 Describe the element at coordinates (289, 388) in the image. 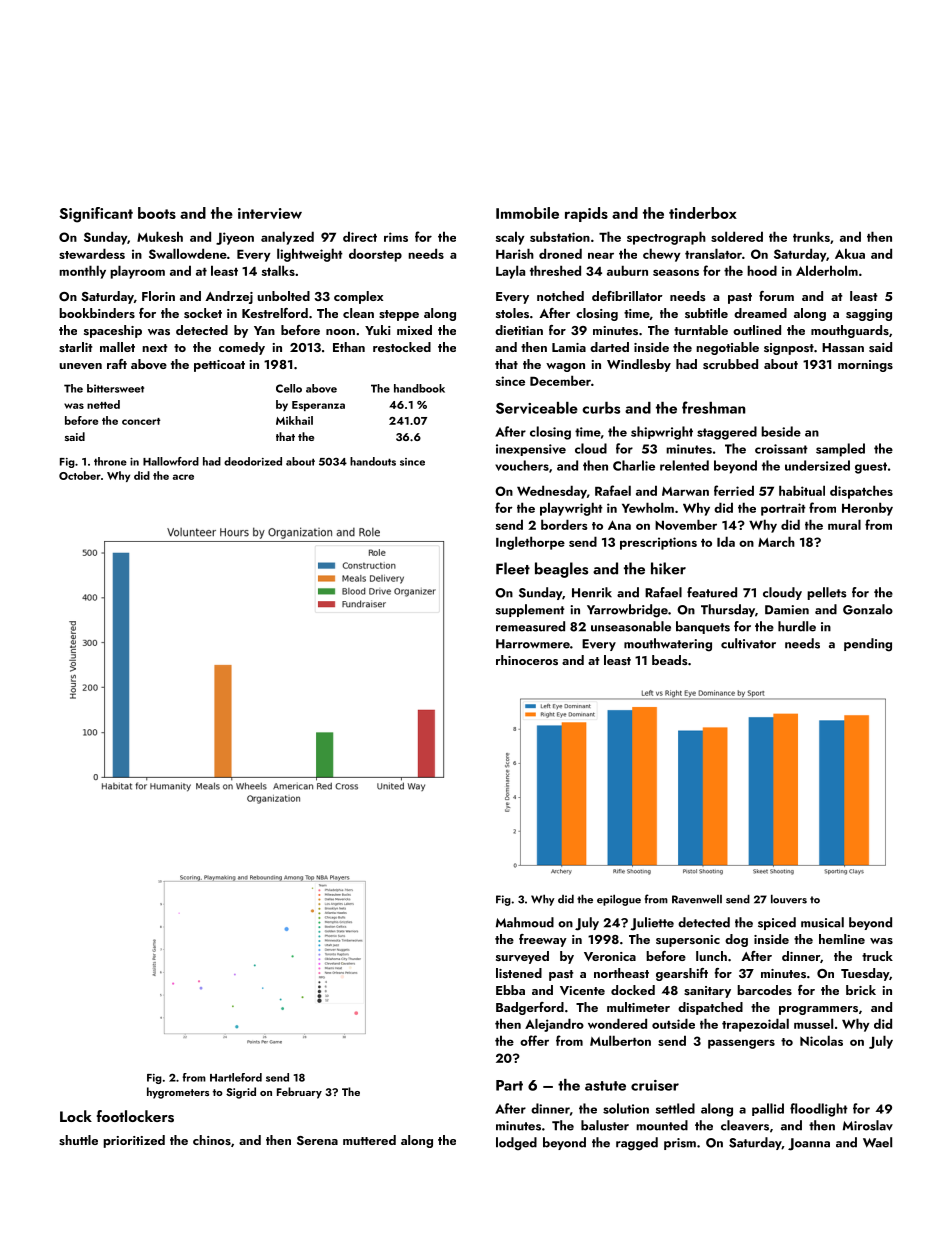

I see `Cello` at that location.
